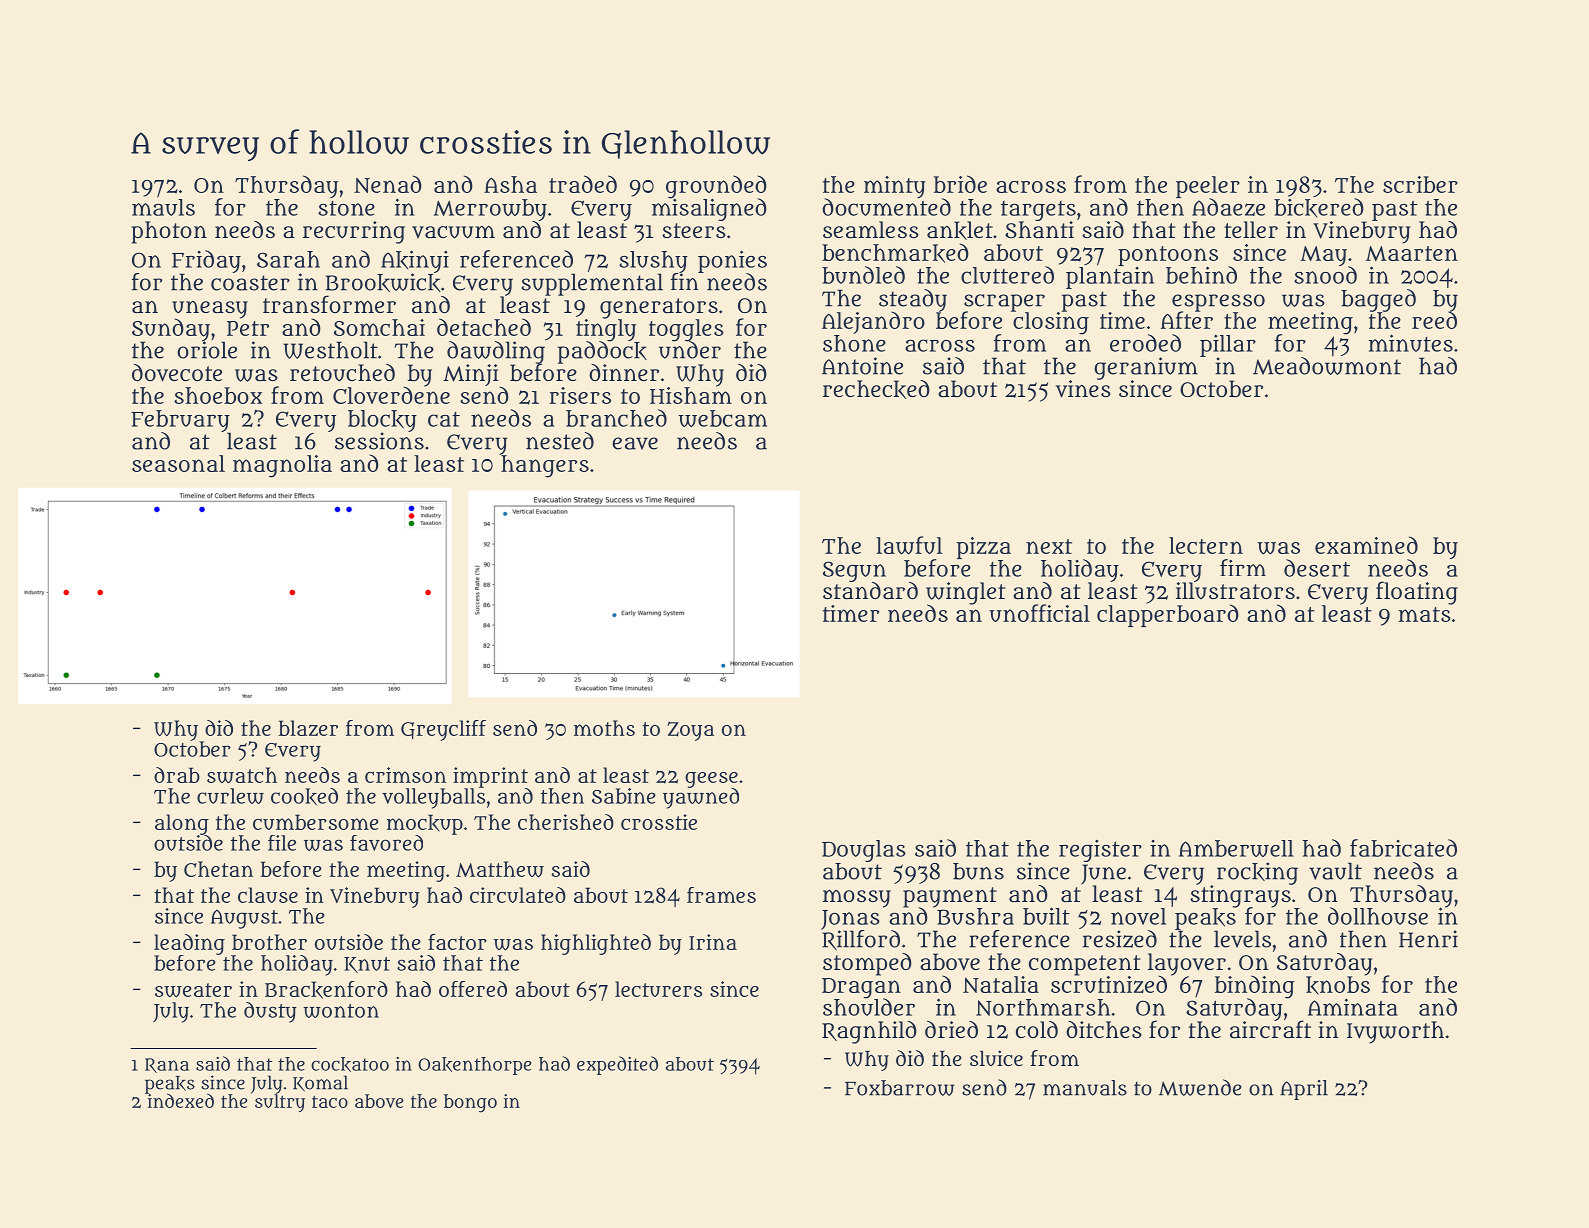 The height and width of the page is (1228, 1589). What do you see at coordinates (1327, 366) in the page?
I see `Meadowmont` at bounding box center [1327, 366].
